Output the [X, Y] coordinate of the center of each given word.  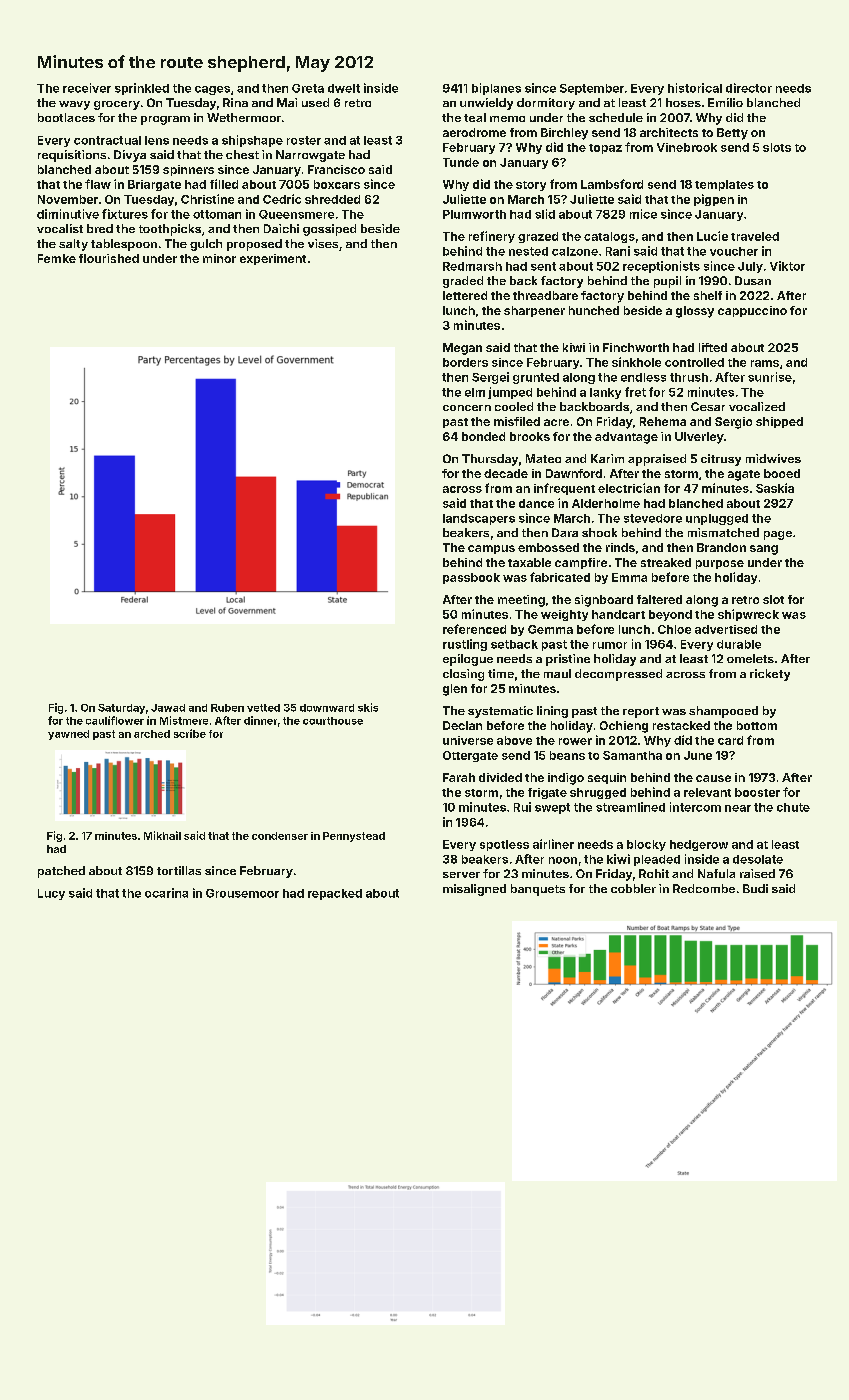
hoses [683, 102]
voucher [734, 251]
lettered [465, 295]
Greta [308, 88]
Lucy [51, 894]
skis [368, 707]
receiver [87, 88]
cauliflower [115, 720]
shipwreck [748, 615]
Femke [57, 258]
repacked [335, 894]
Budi [755, 888]
